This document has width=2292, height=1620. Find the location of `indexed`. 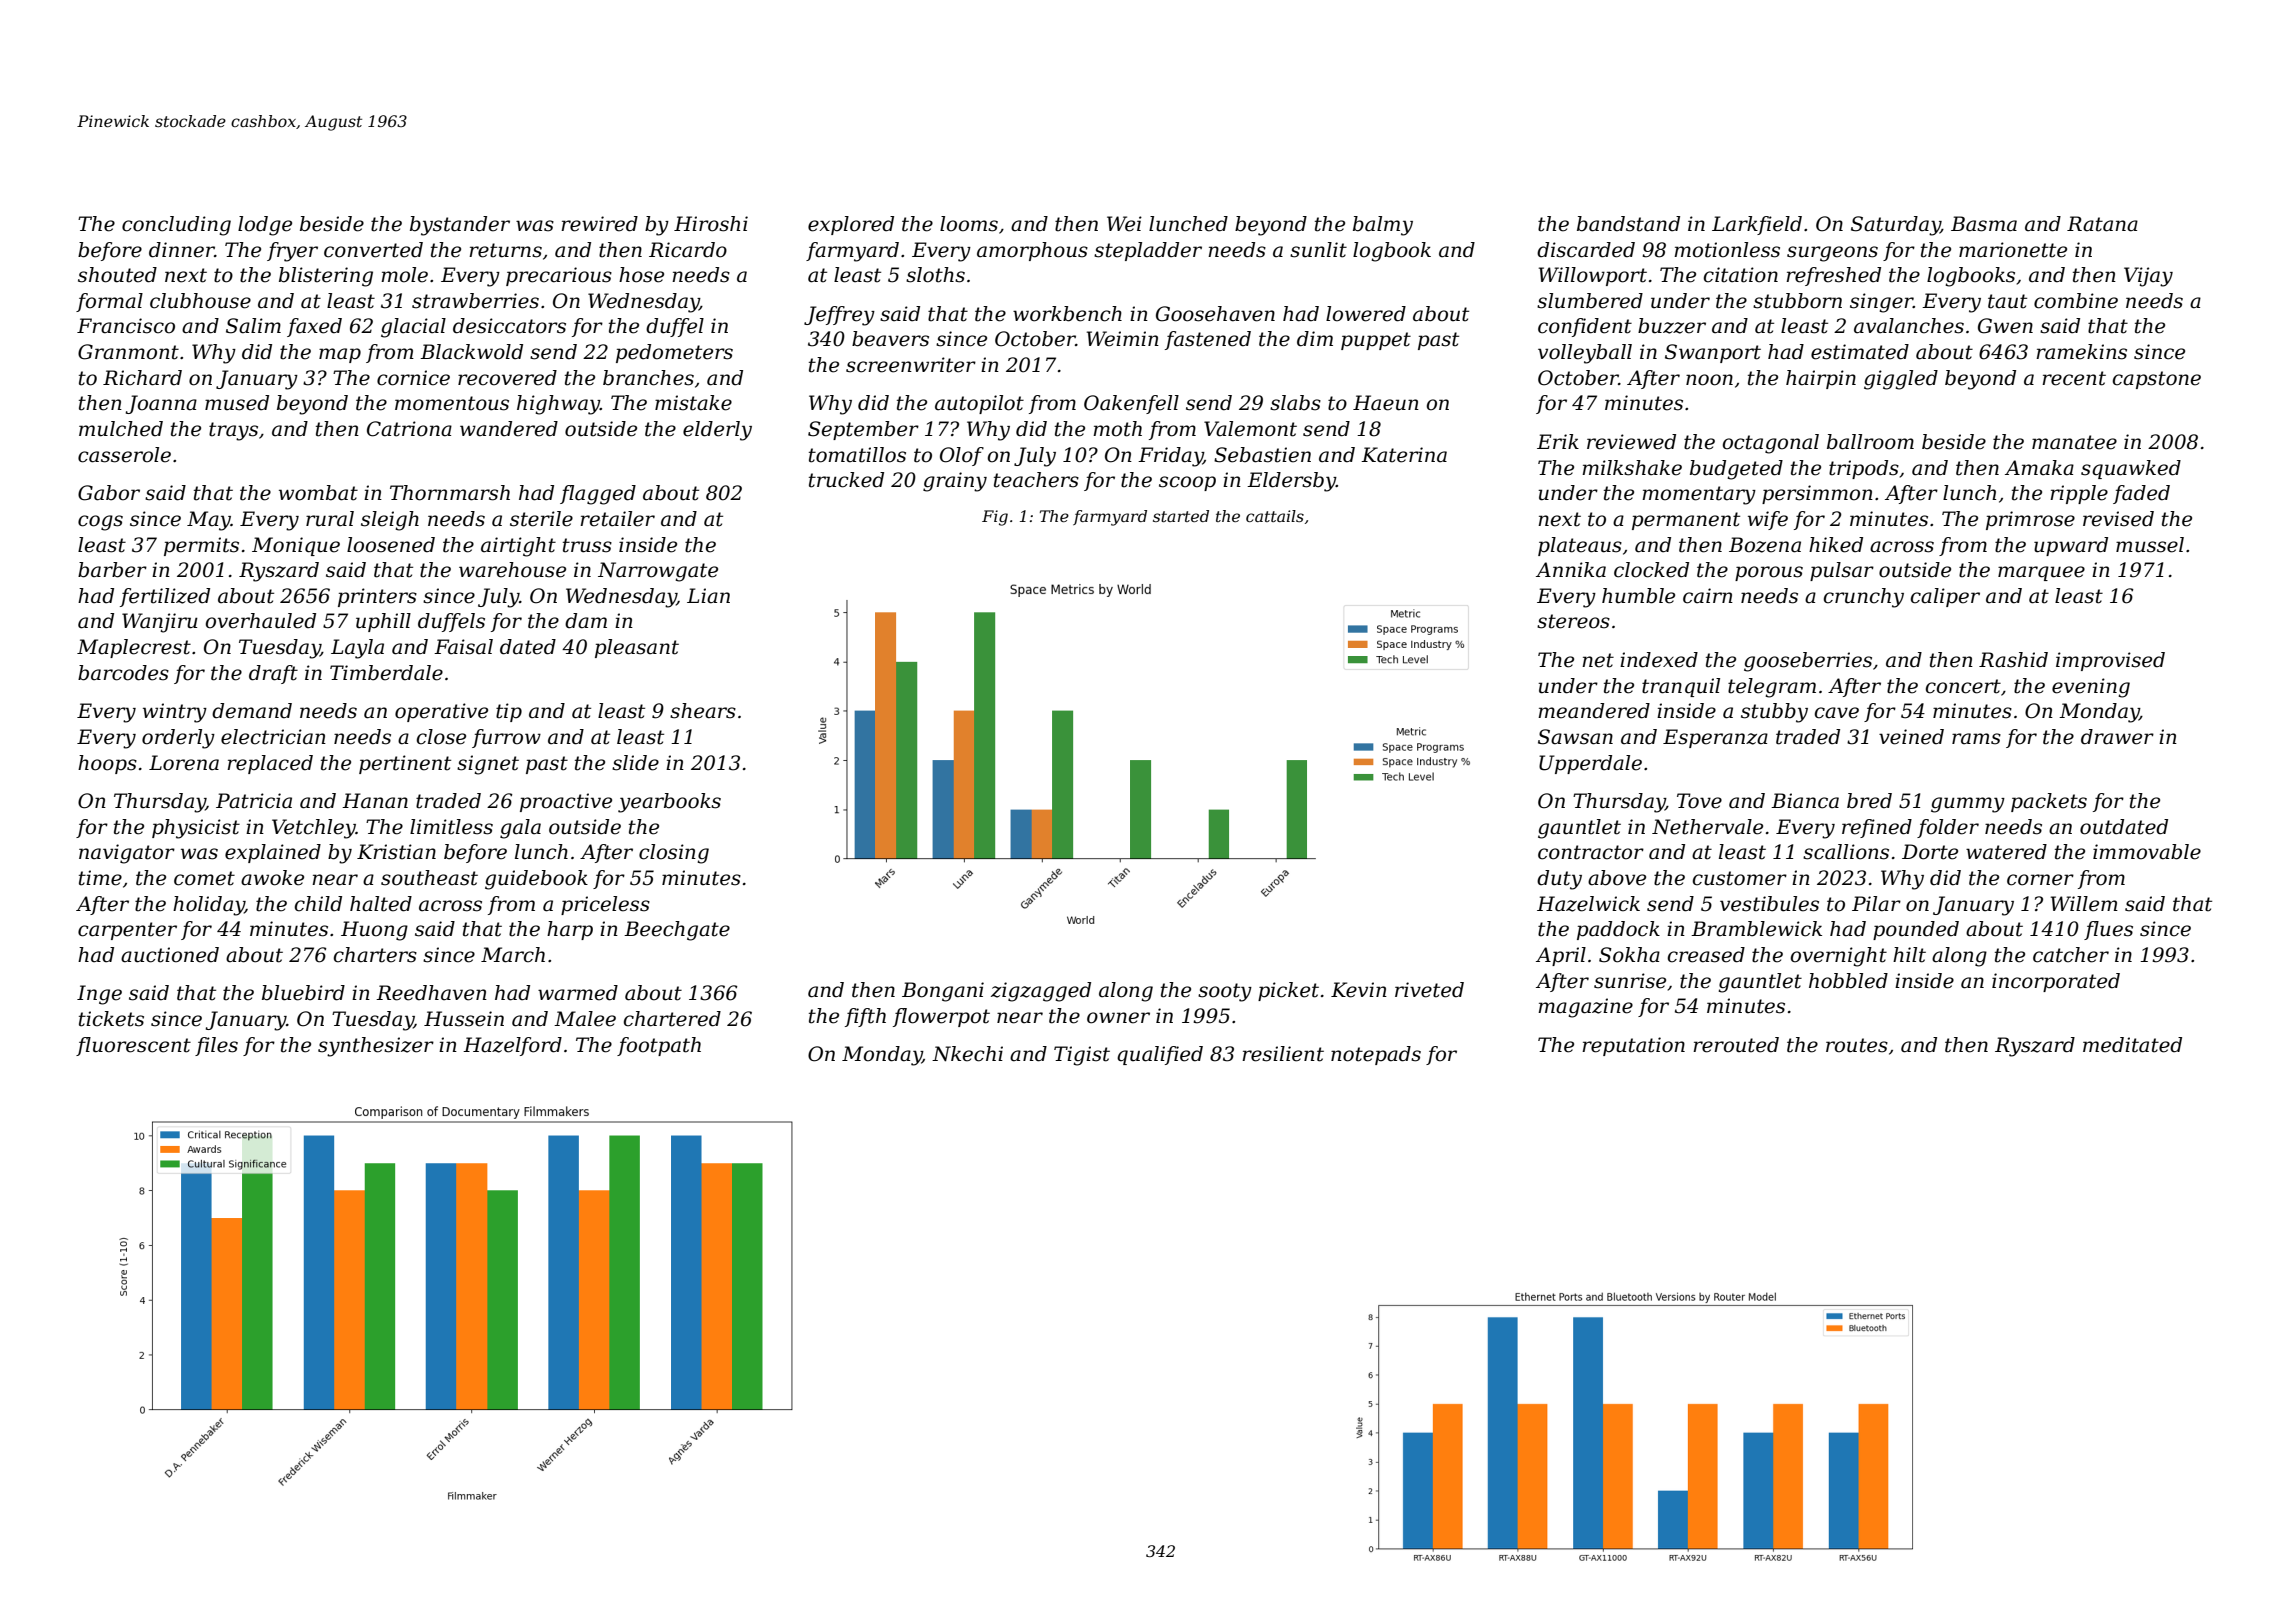

indexed is located at coordinates (1659, 660).
